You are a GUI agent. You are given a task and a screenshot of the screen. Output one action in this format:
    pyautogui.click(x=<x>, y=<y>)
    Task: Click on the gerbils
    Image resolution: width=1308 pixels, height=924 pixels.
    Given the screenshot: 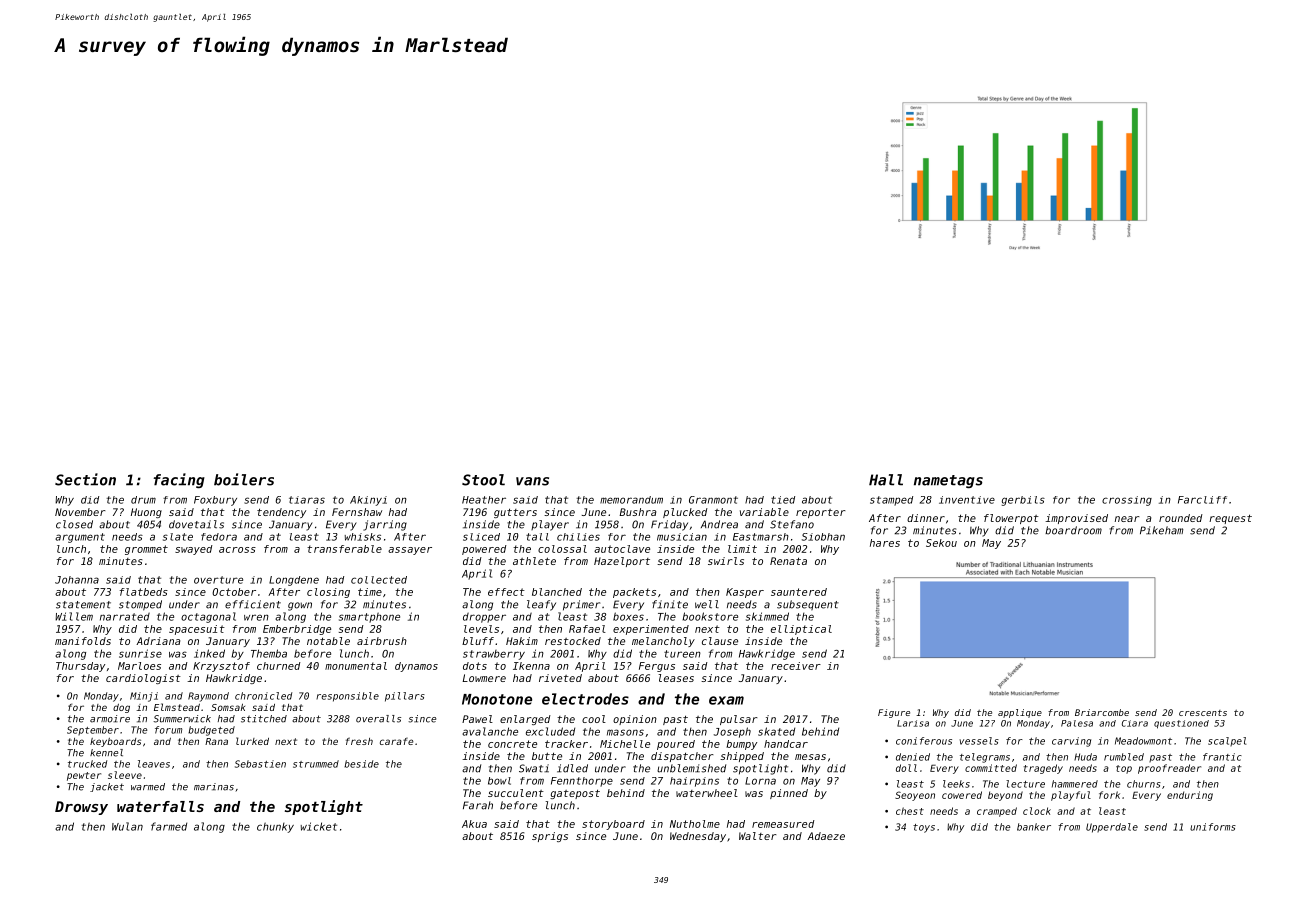 What is the action you would take?
    pyautogui.click(x=1023, y=501)
